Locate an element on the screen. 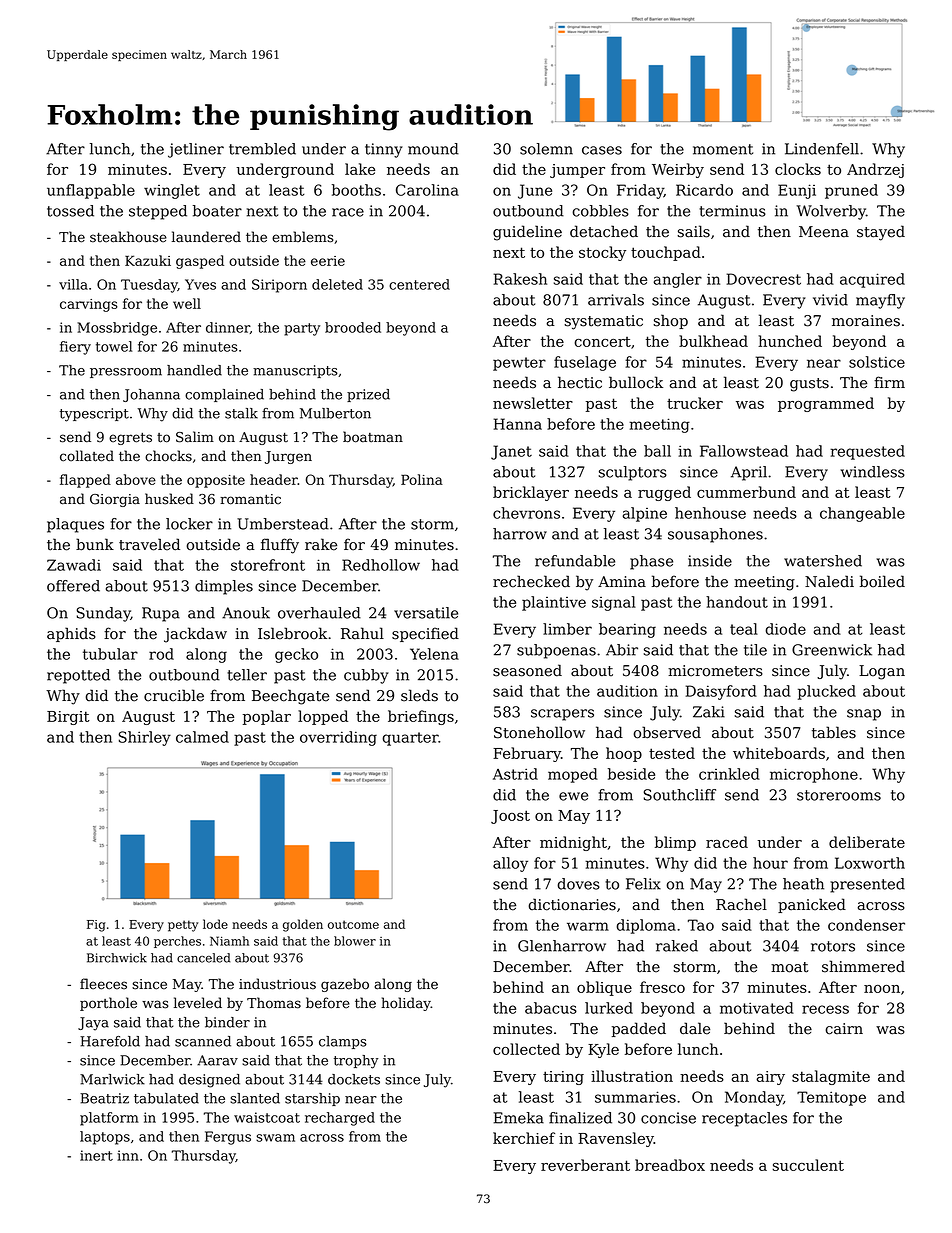  shop is located at coordinates (670, 321).
